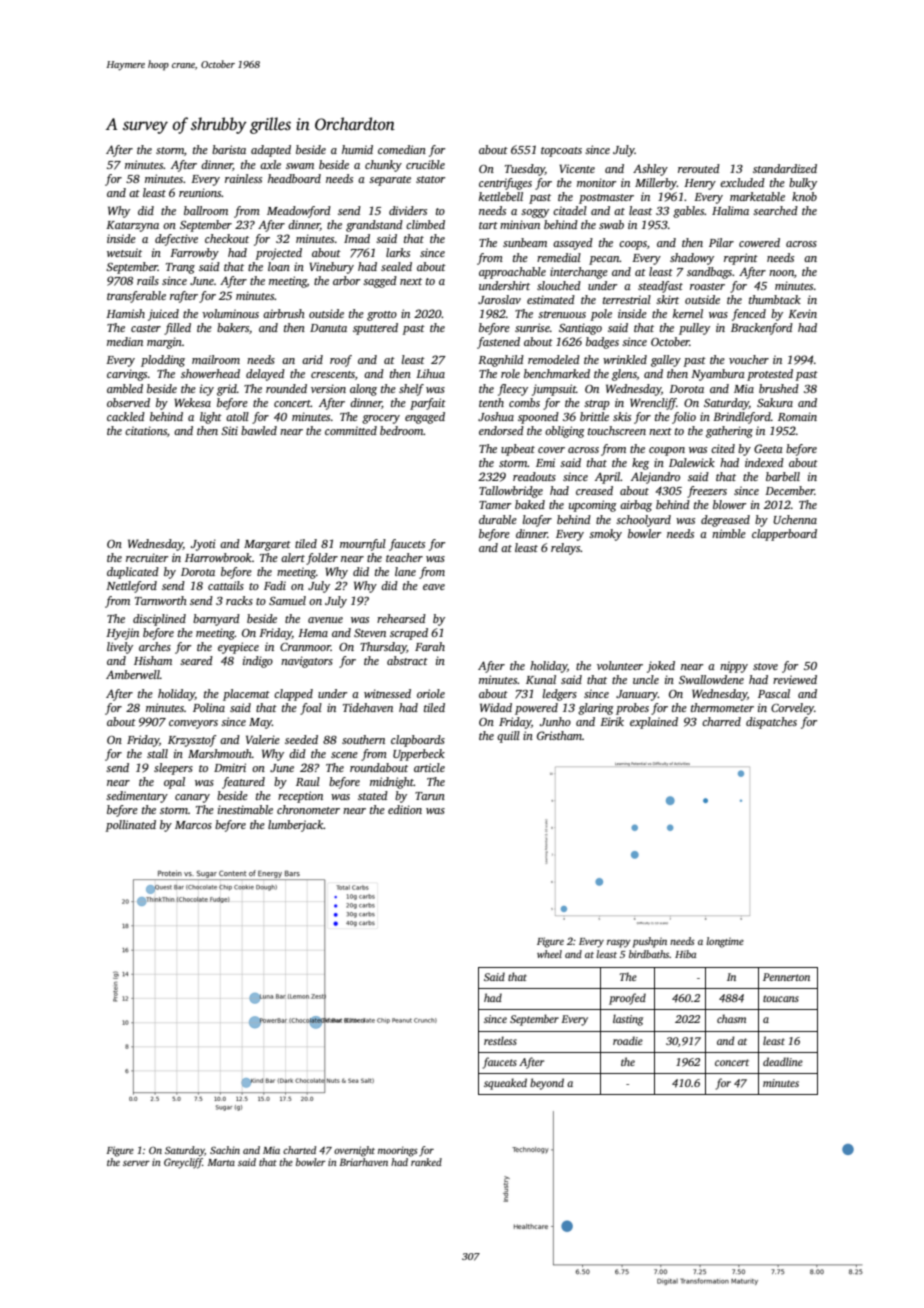  What do you see at coordinates (192, 798) in the screenshot?
I see `canary` at bounding box center [192, 798].
